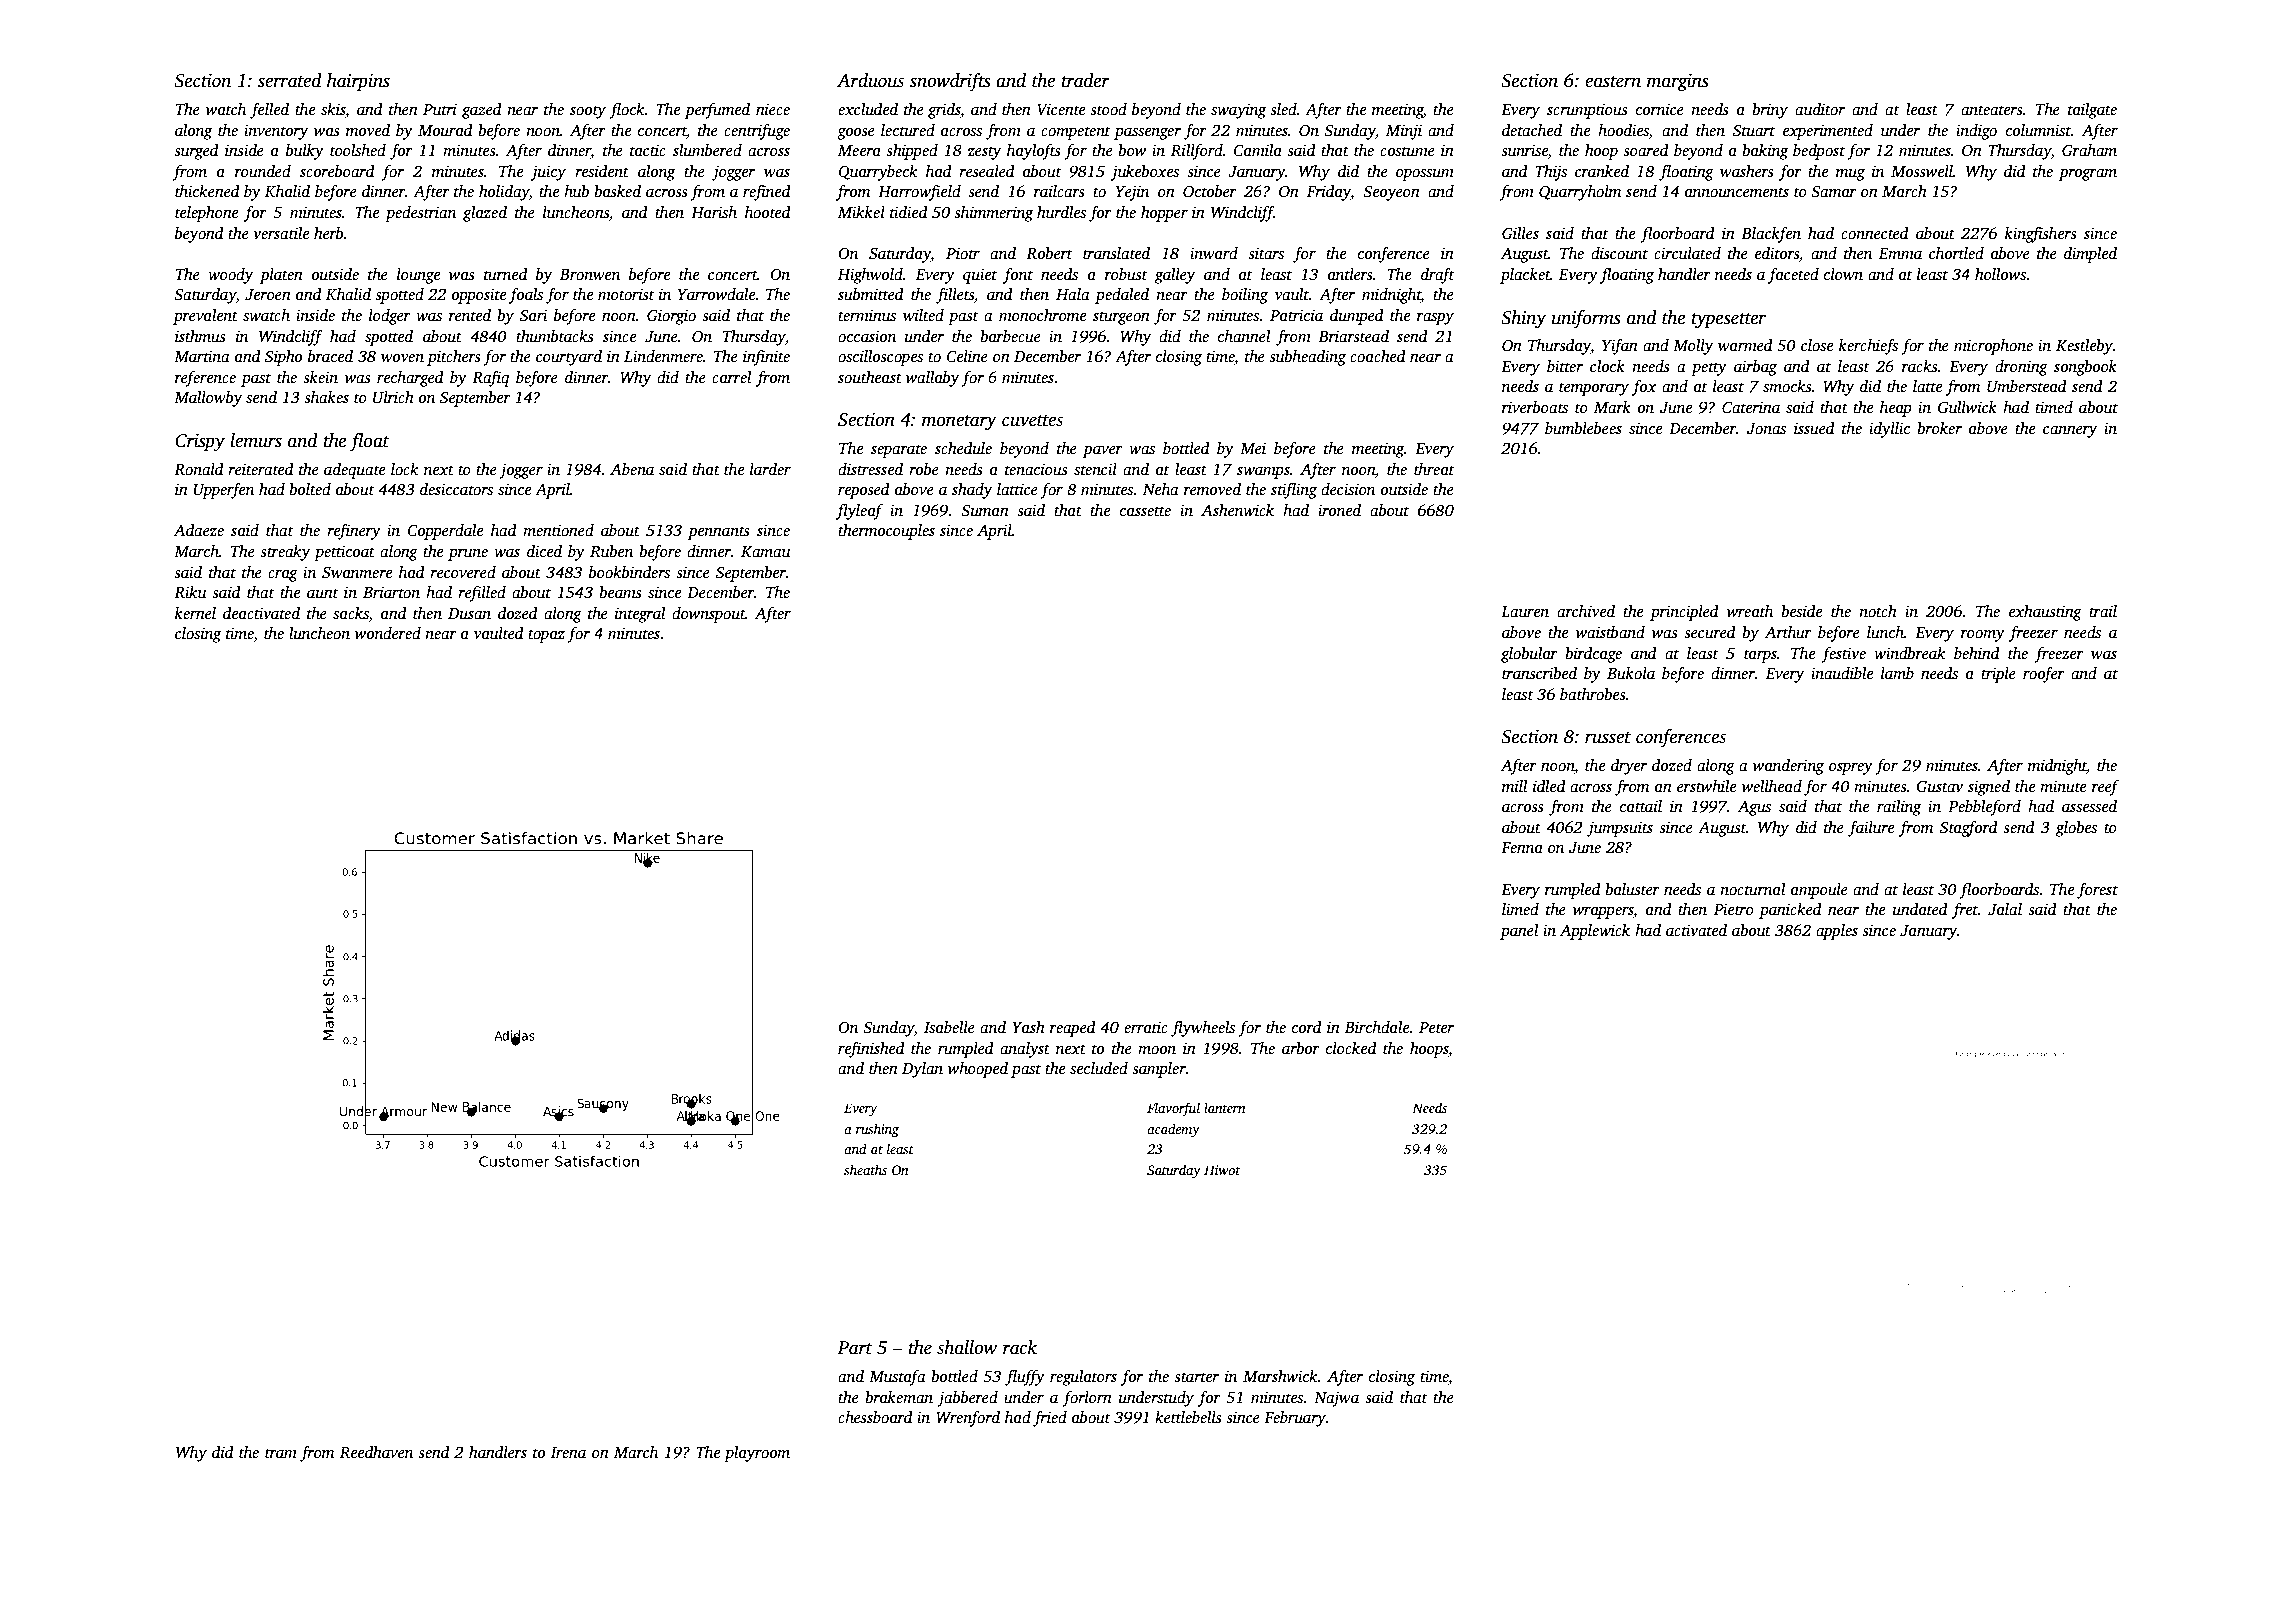 This screenshot has width=2292, height=1620. What do you see at coordinates (281, 1453) in the screenshot?
I see `tram` at bounding box center [281, 1453].
